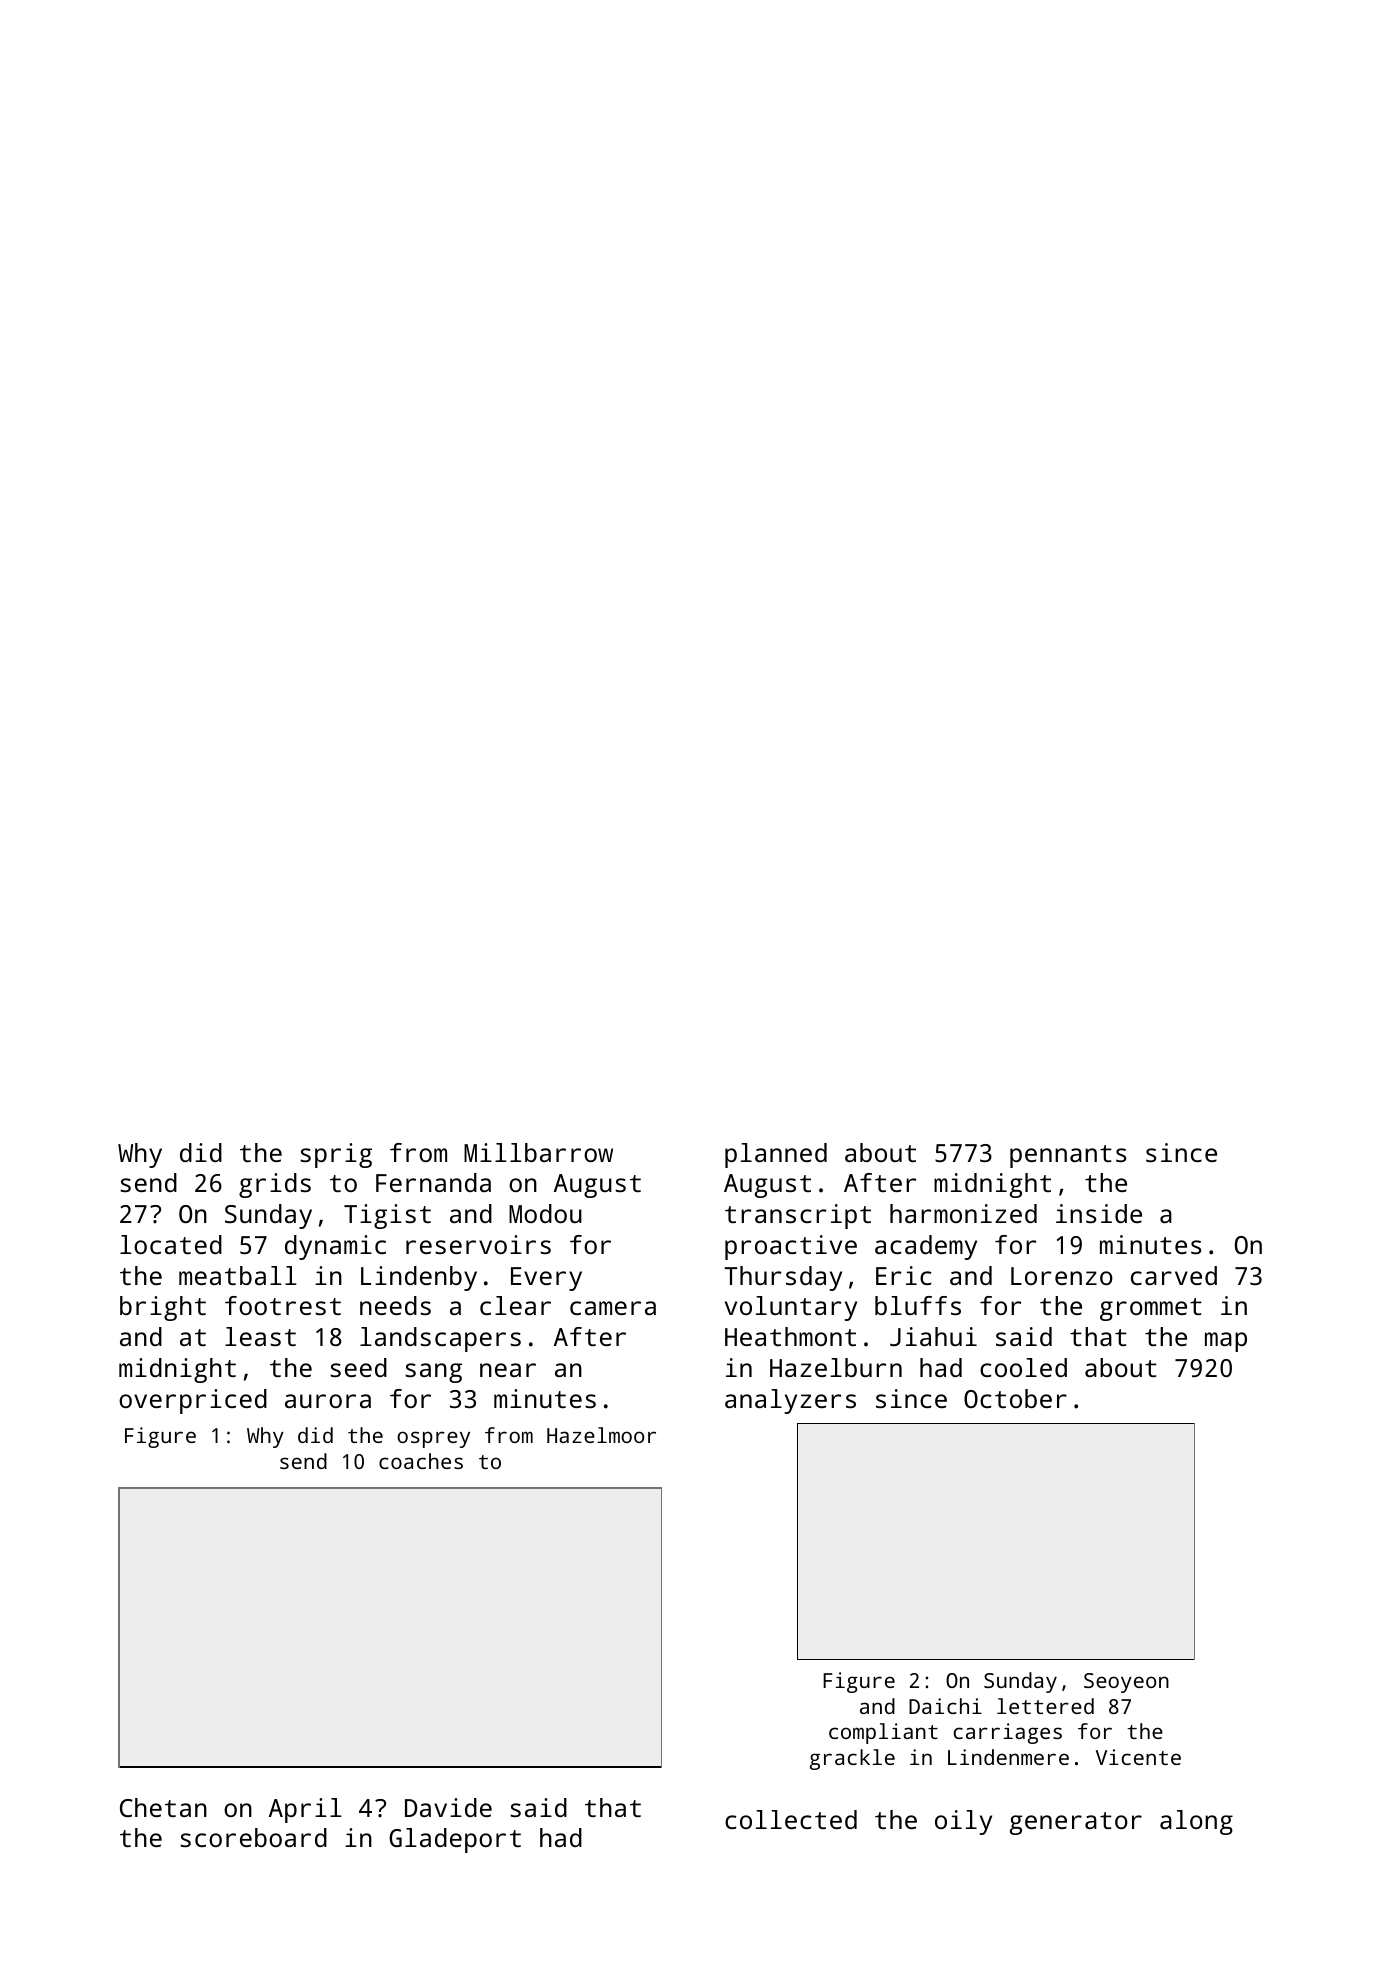 This screenshot has width=1386, height=1969. What do you see at coordinates (387, 1216) in the screenshot?
I see `Tigist` at bounding box center [387, 1216].
